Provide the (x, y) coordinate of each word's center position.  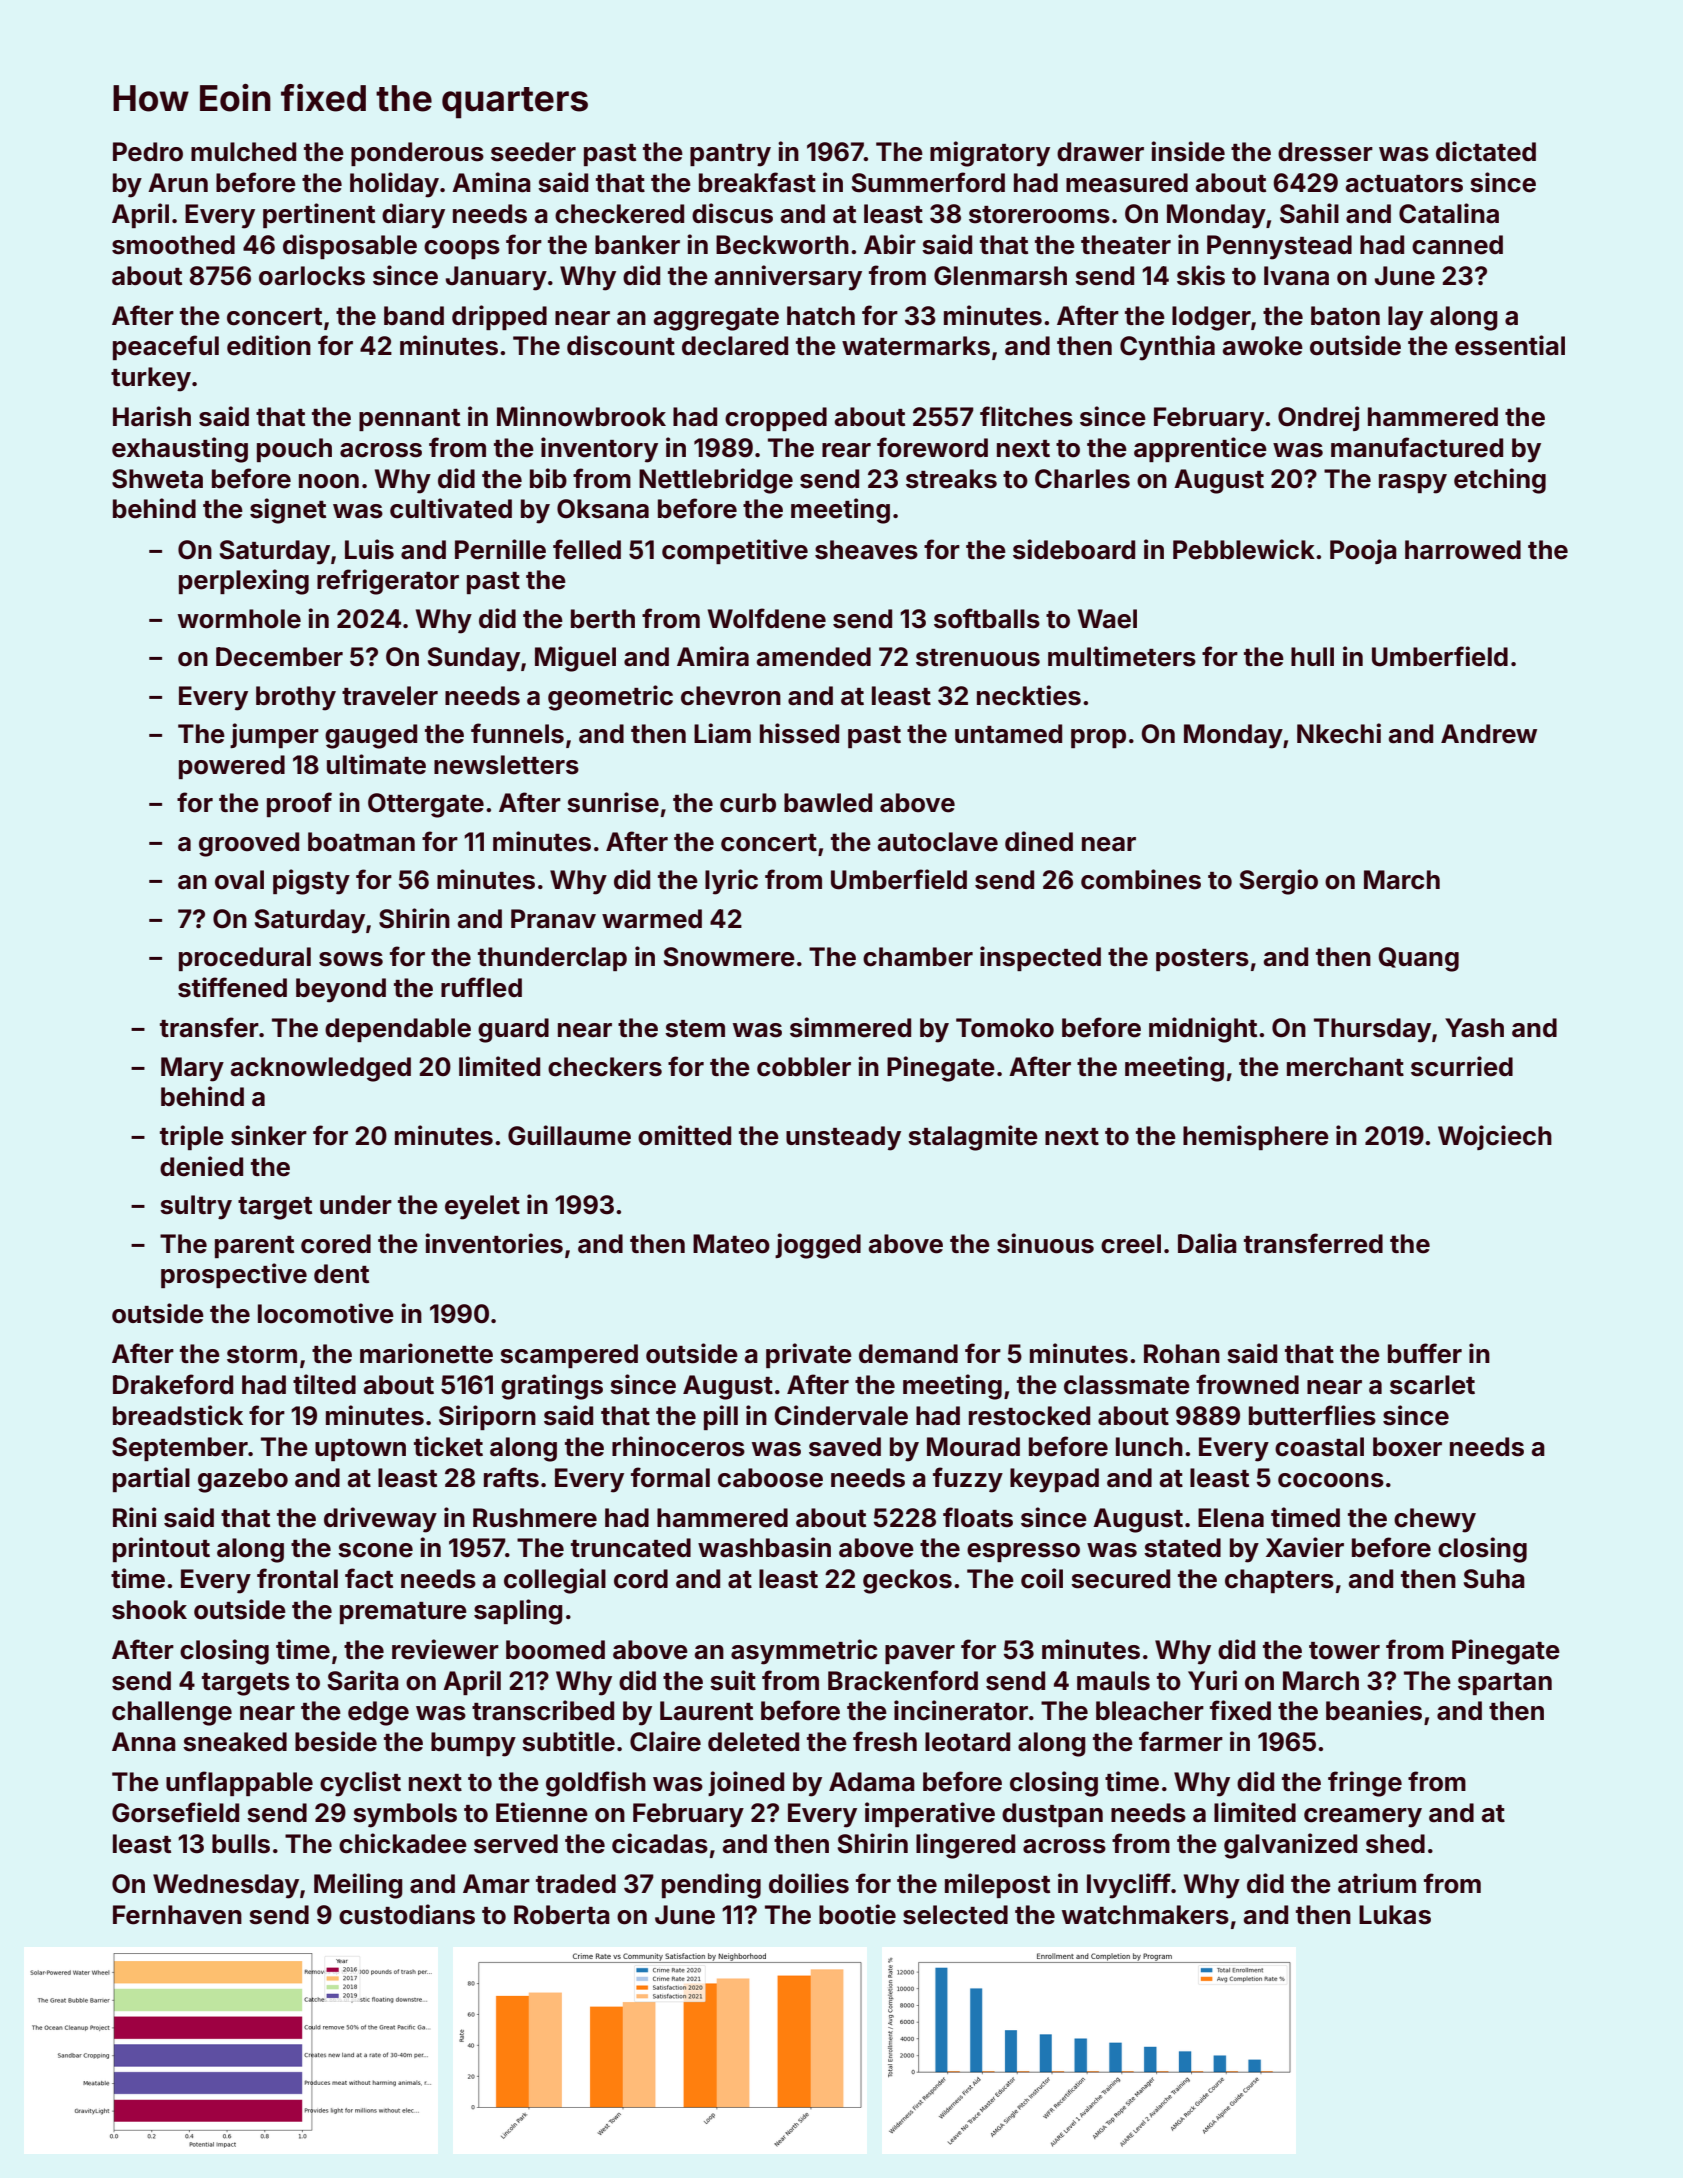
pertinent (319, 215)
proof (299, 804)
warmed (652, 919)
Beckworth (782, 245)
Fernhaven (177, 1915)
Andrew (1489, 734)
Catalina (1449, 213)
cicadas (660, 1843)
